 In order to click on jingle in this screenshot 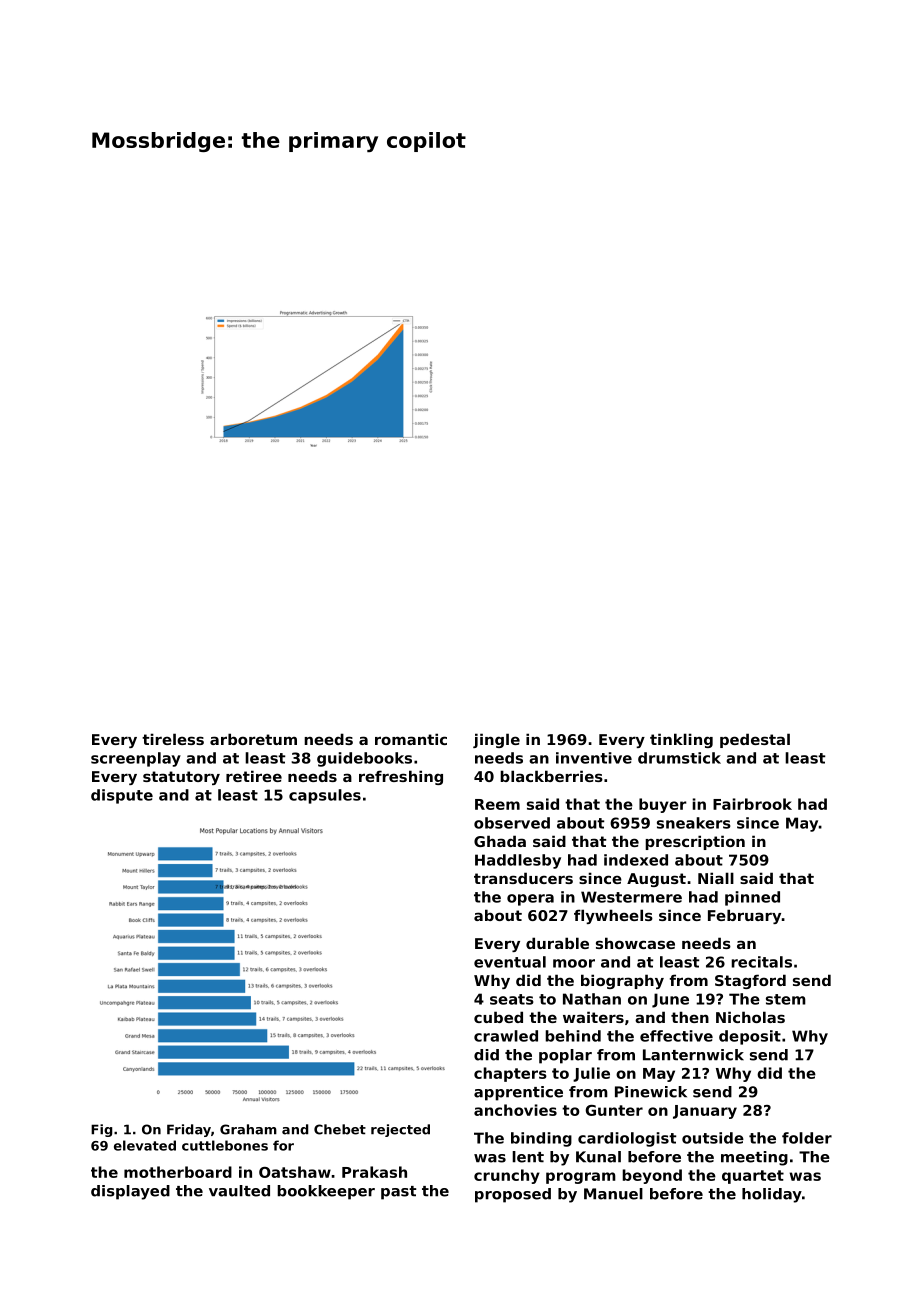, I will do `click(496, 740)`.
